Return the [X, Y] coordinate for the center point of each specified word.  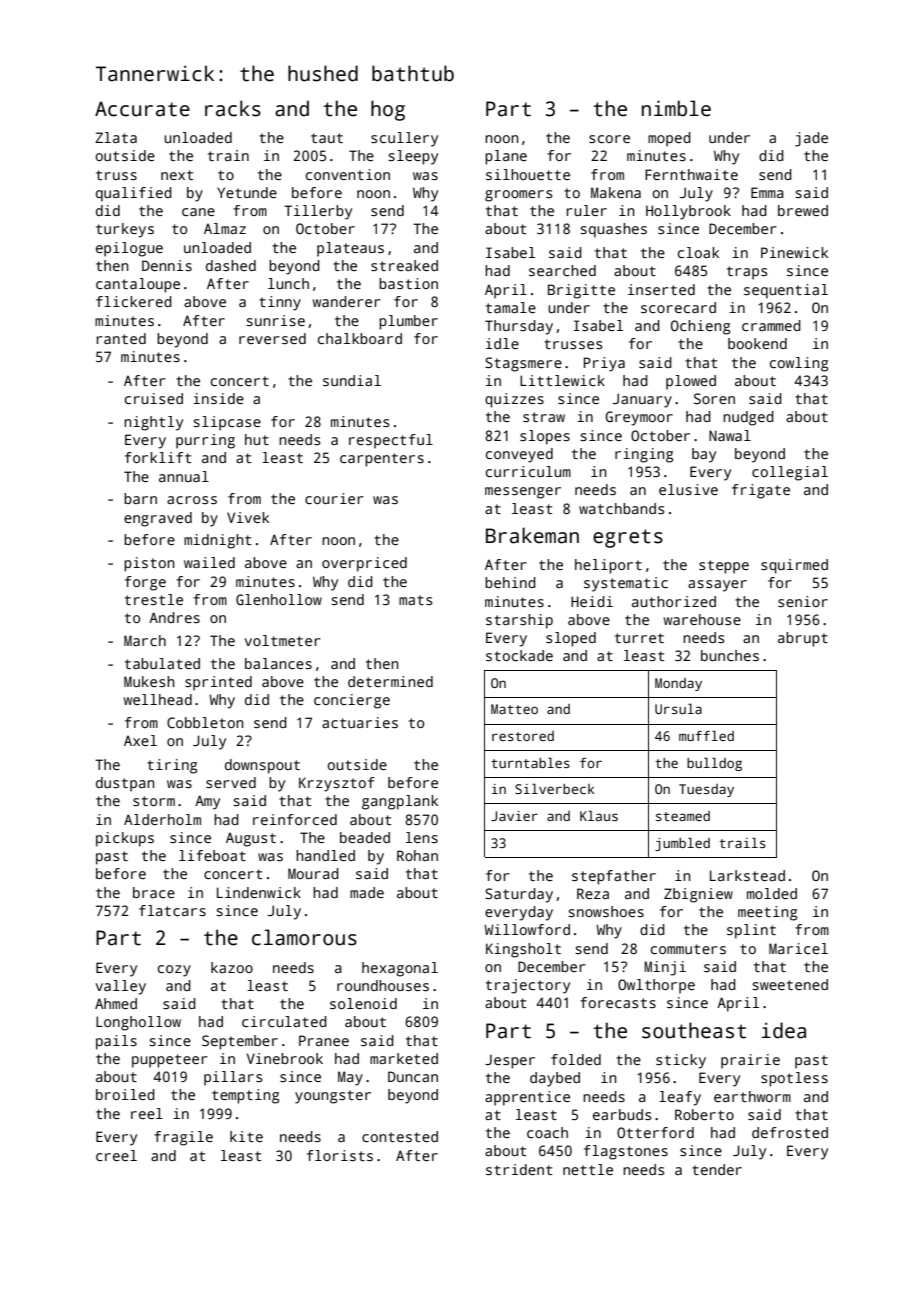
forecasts [618, 1002]
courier [334, 498]
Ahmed [116, 1003]
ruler [586, 210]
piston [149, 564]
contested [400, 1136]
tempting [245, 1096]
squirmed [794, 566]
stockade [519, 655]
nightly [153, 423]
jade [811, 139]
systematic [626, 584]
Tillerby [318, 212]
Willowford [527, 929]
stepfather [614, 877]
